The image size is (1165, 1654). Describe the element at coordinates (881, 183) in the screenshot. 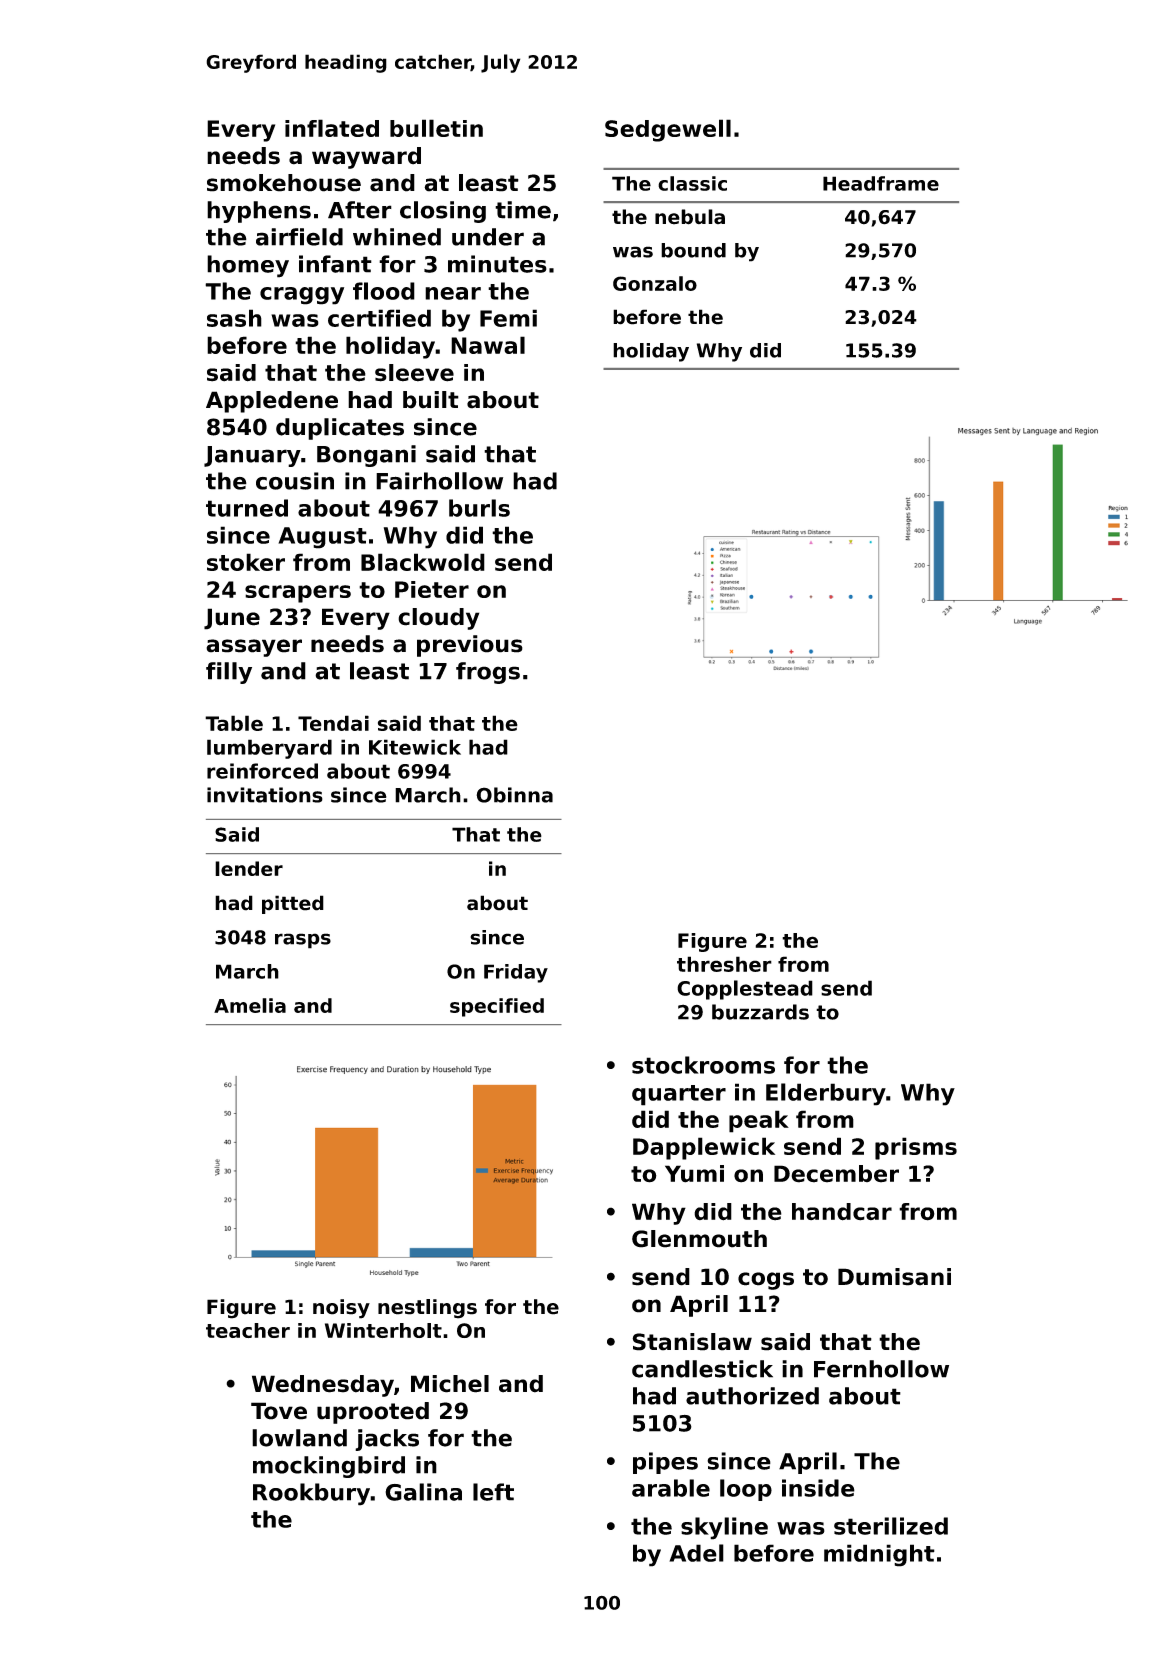

I see `Headframe` at that location.
